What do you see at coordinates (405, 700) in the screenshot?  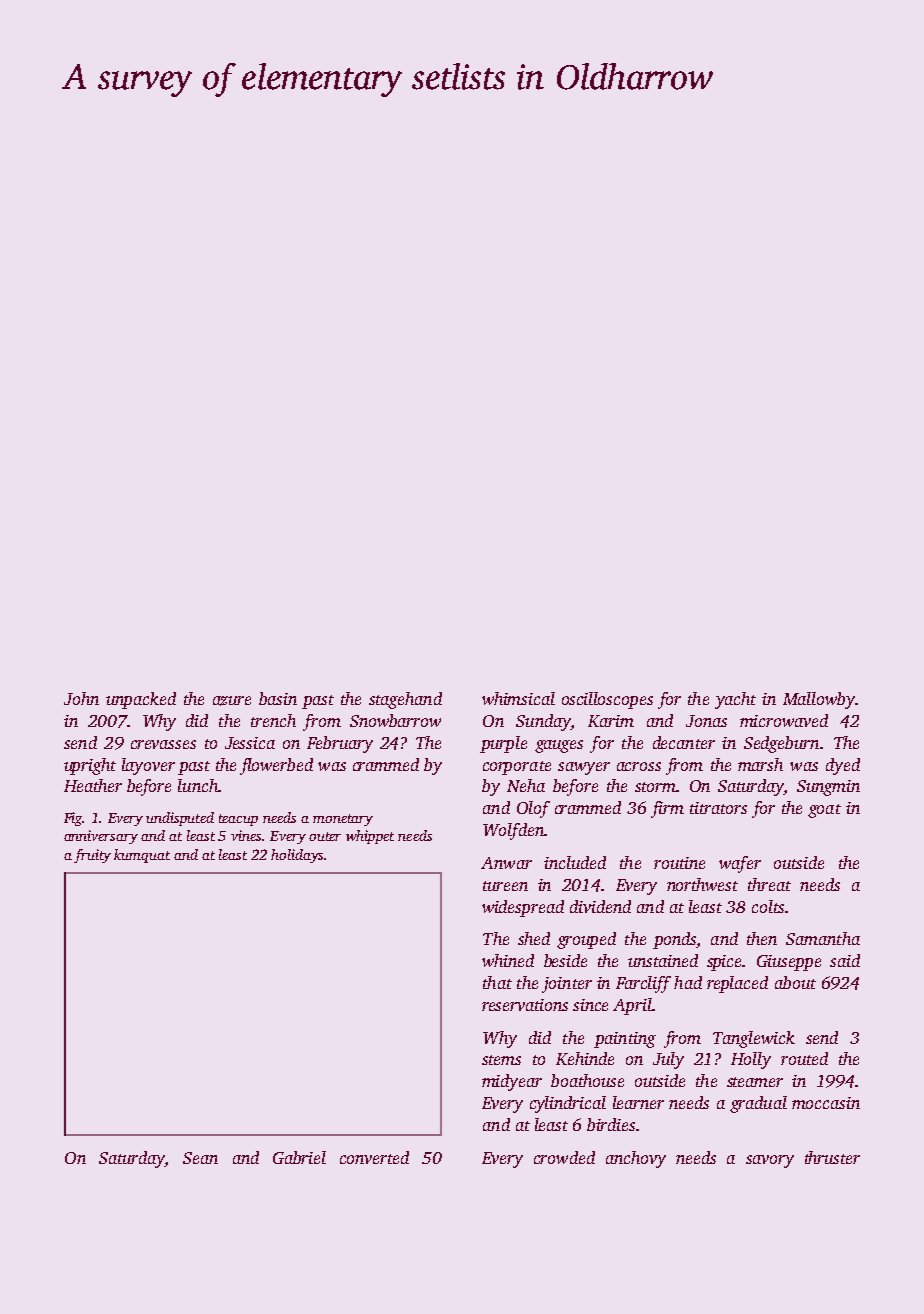 I see `stagehand` at bounding box center [405, 700].
